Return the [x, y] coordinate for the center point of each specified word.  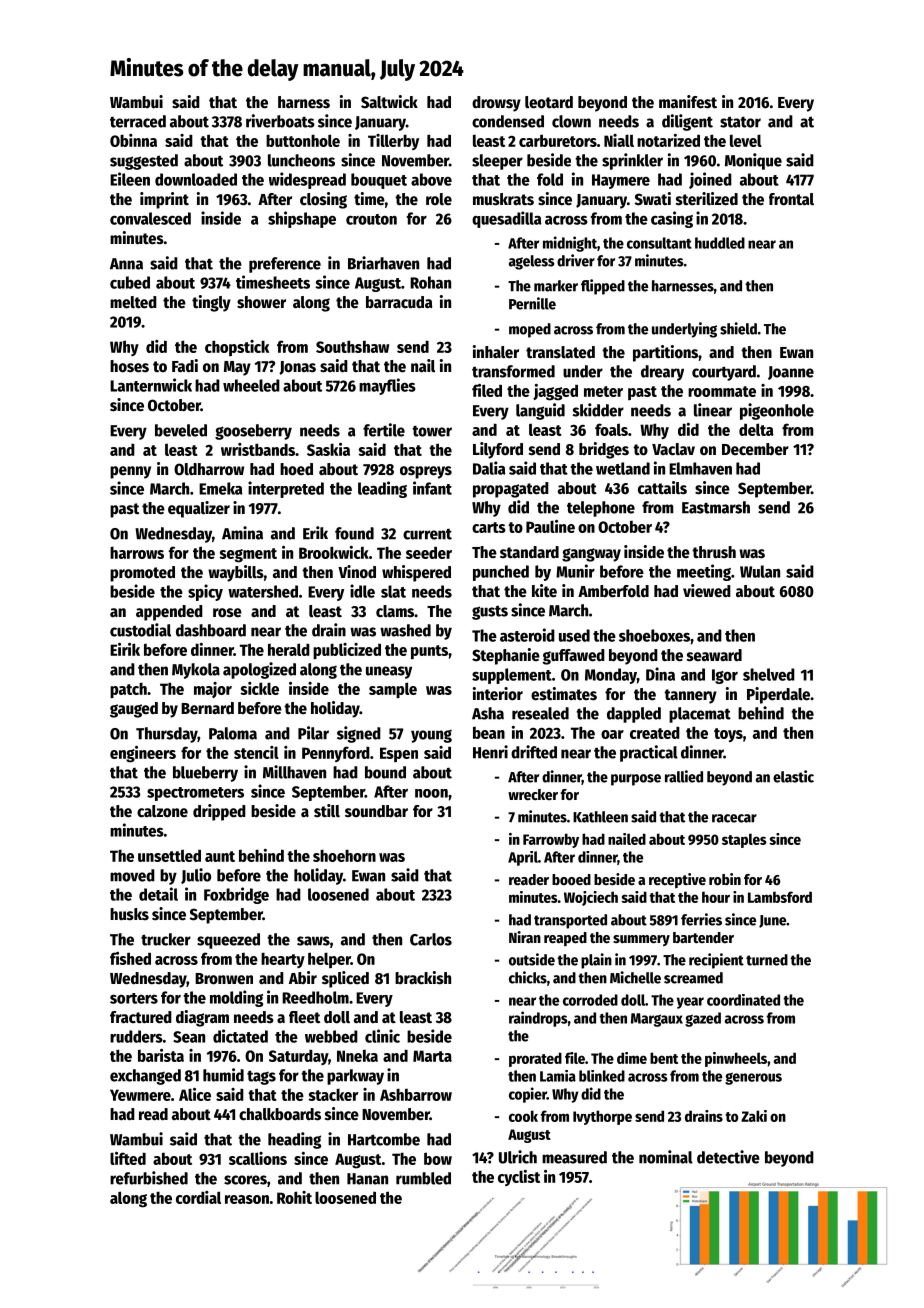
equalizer [199, 509]
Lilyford [498, 450]
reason [247, 1199]
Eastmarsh [716, 507]
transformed [513, 371]
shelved [769, 674]
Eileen [130, 179]
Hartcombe [384, 1139]
